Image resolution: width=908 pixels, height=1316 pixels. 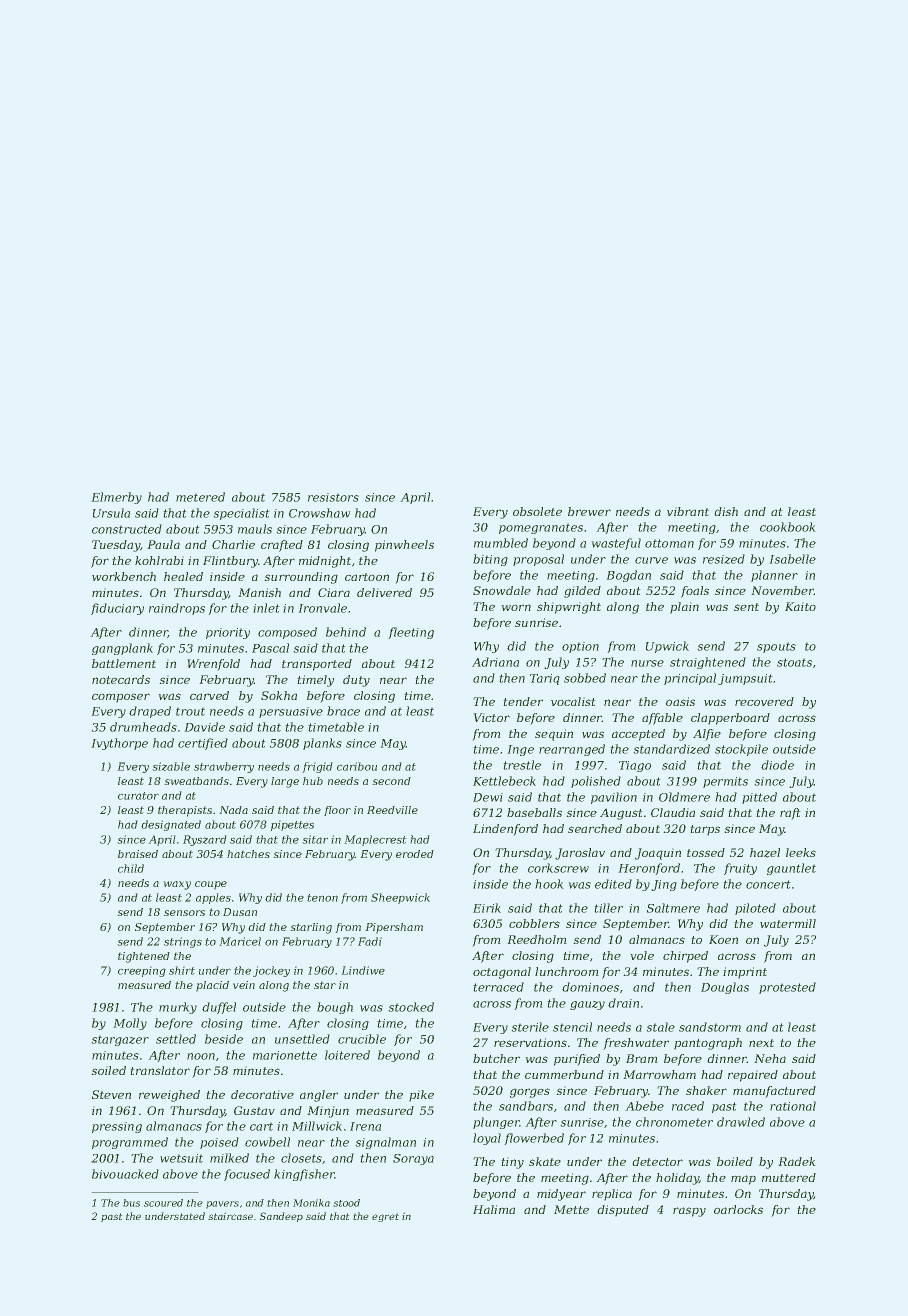 What do you see at coordinates (738, 1209) in the screenshot?
I see `oarlocks` at bounding box center [738, 1209].
